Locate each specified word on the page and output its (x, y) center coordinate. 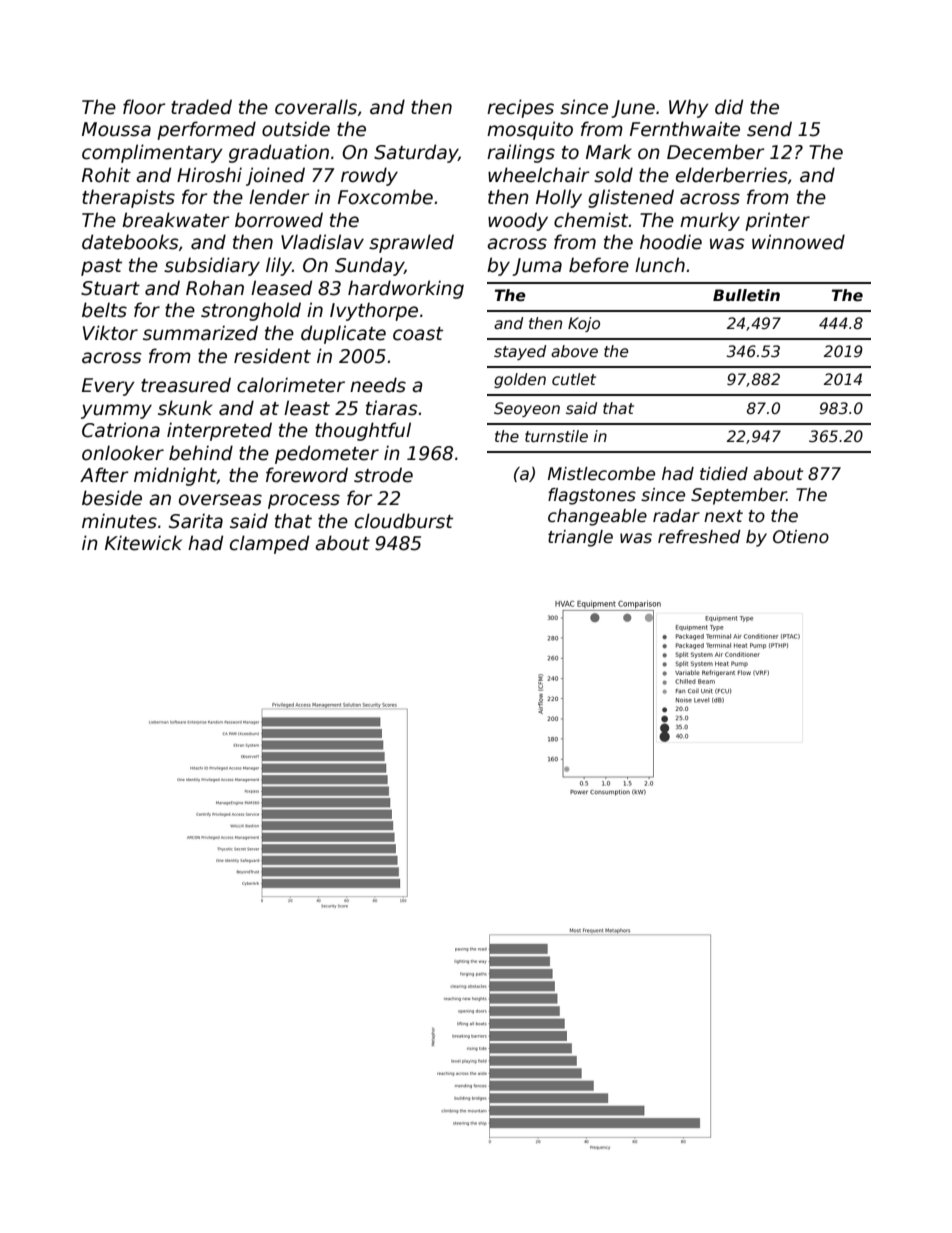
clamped (269, 544)
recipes (520, 108)
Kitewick (143, 543)
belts (104, 310)
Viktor (110, 333)
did (729, 107)
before (599, 265)
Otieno (801, 537)
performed (206, 130)
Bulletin (746, 295)
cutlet (574, 379)
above (574, 351)
